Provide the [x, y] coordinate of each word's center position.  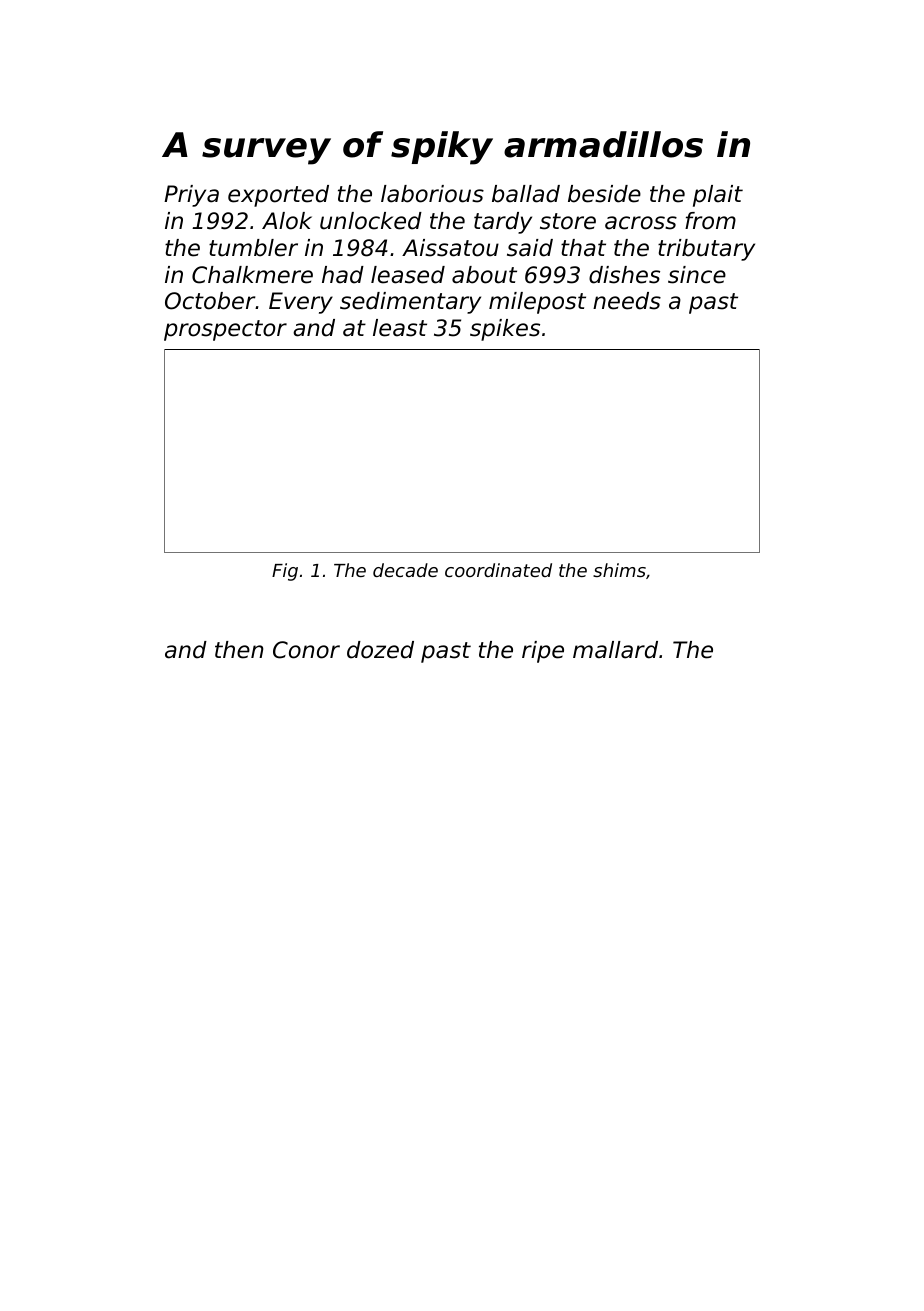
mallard [615, 650]
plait [718, 196]
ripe [543, 652]
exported [278, 196]
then [239, 650]
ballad [526, 194]
